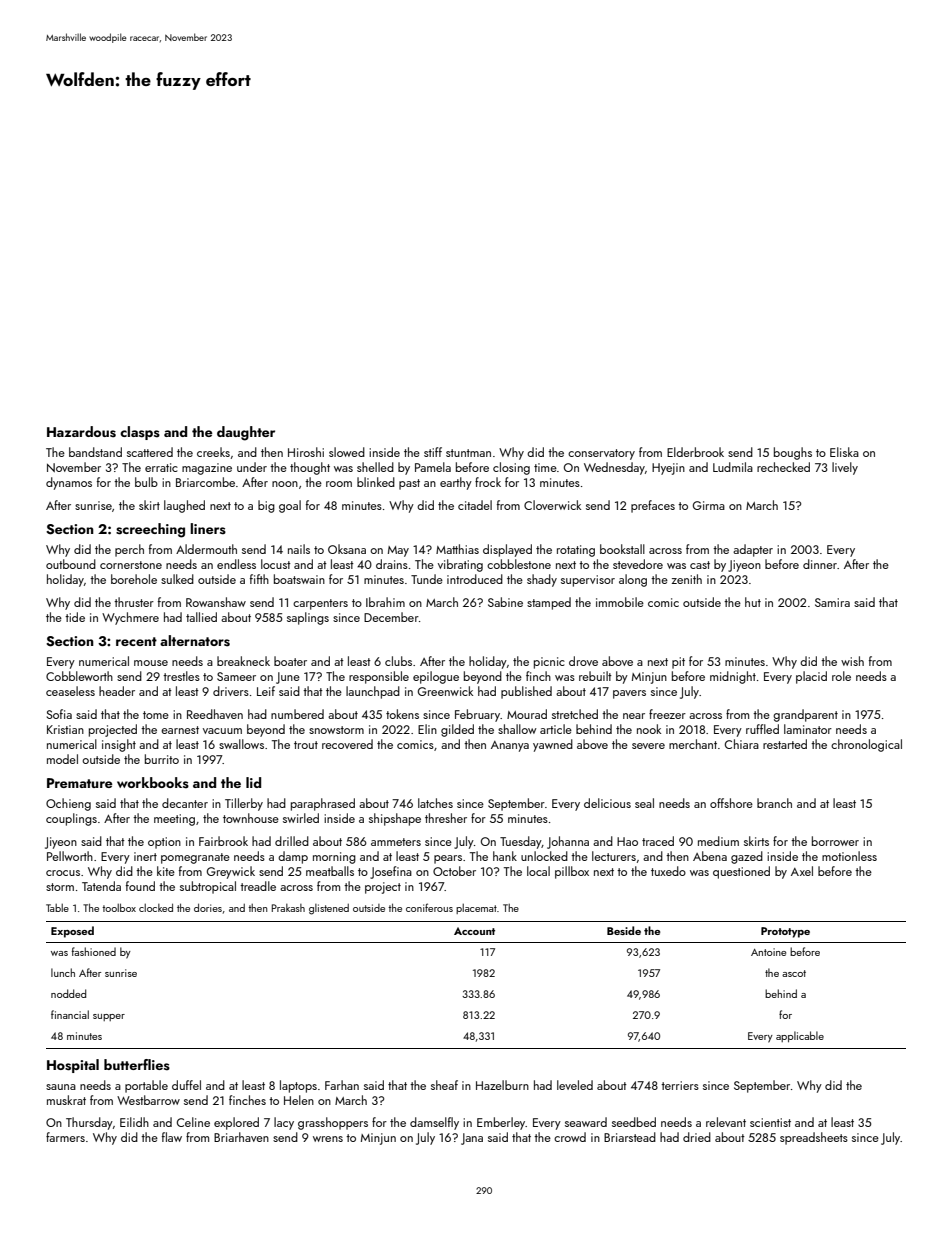 Image resolution: width=952 pixels, height=1233 pixels. What do you see at coordinates (468, 453) in the screenshot?
I see `stuntman` at bounding box center [468, 453].
